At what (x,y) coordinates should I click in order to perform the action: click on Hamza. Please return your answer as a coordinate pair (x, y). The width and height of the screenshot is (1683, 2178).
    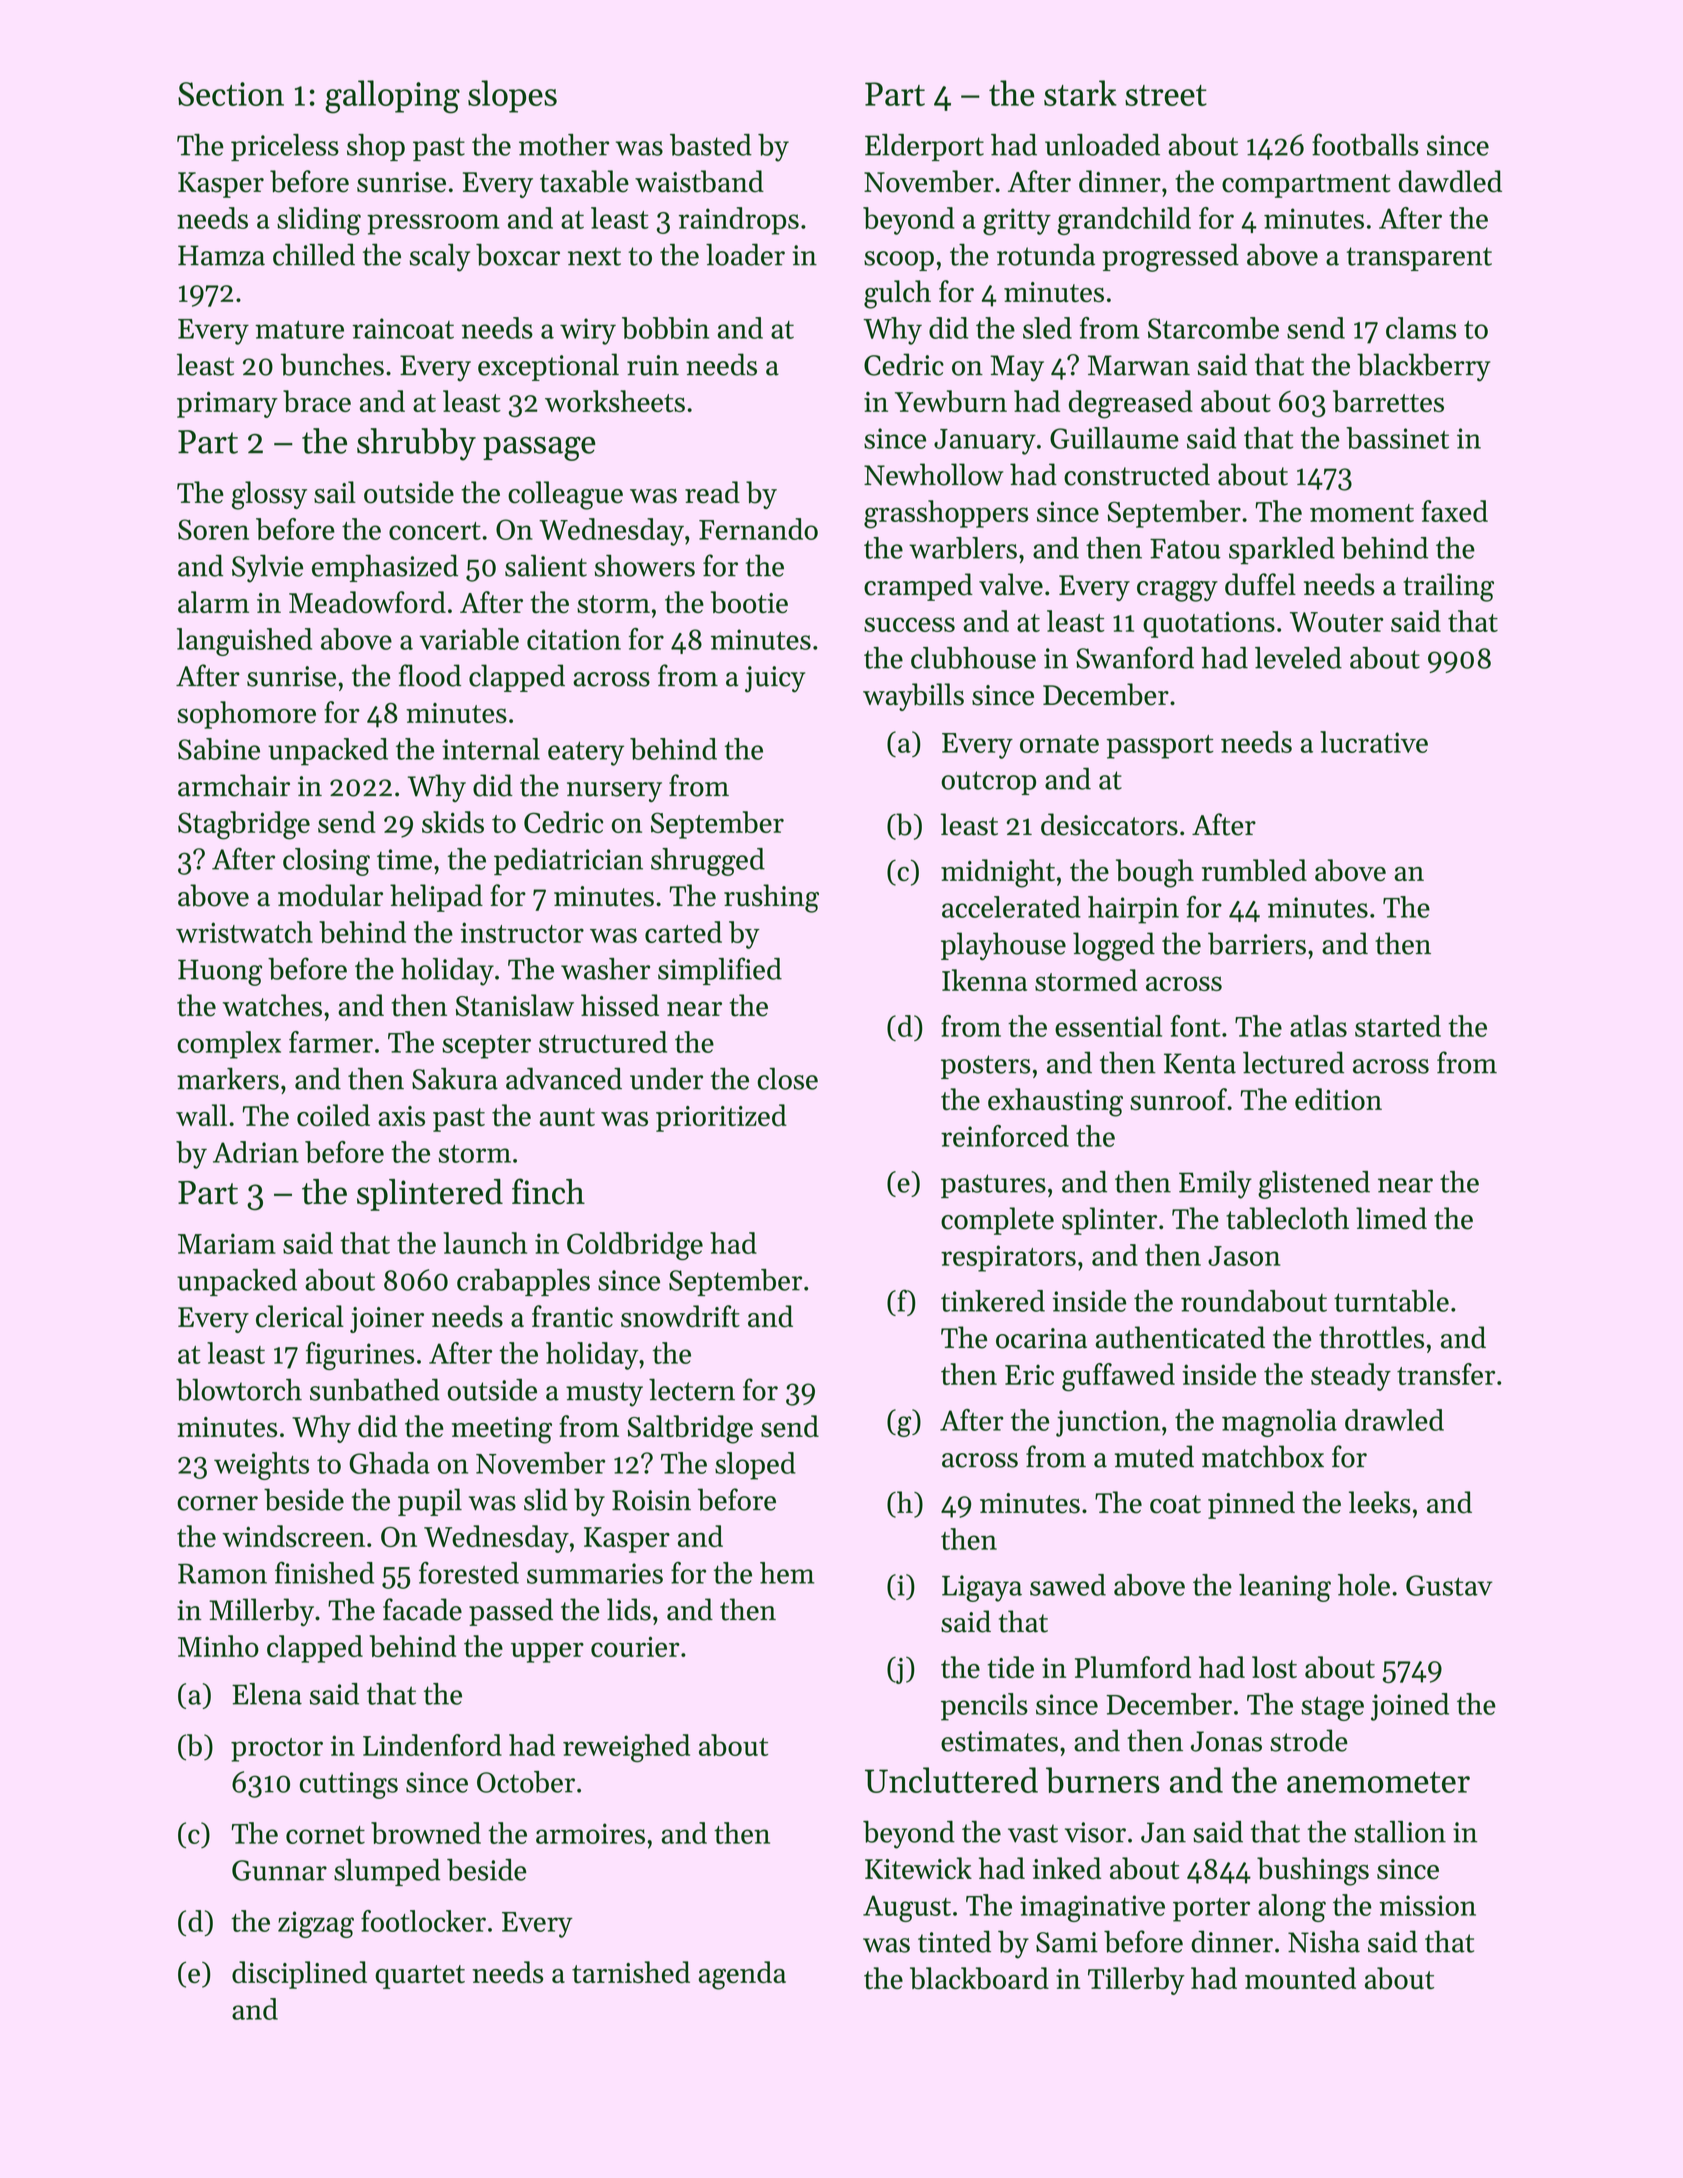
    Looking at the image, I should click on (221, 255).
